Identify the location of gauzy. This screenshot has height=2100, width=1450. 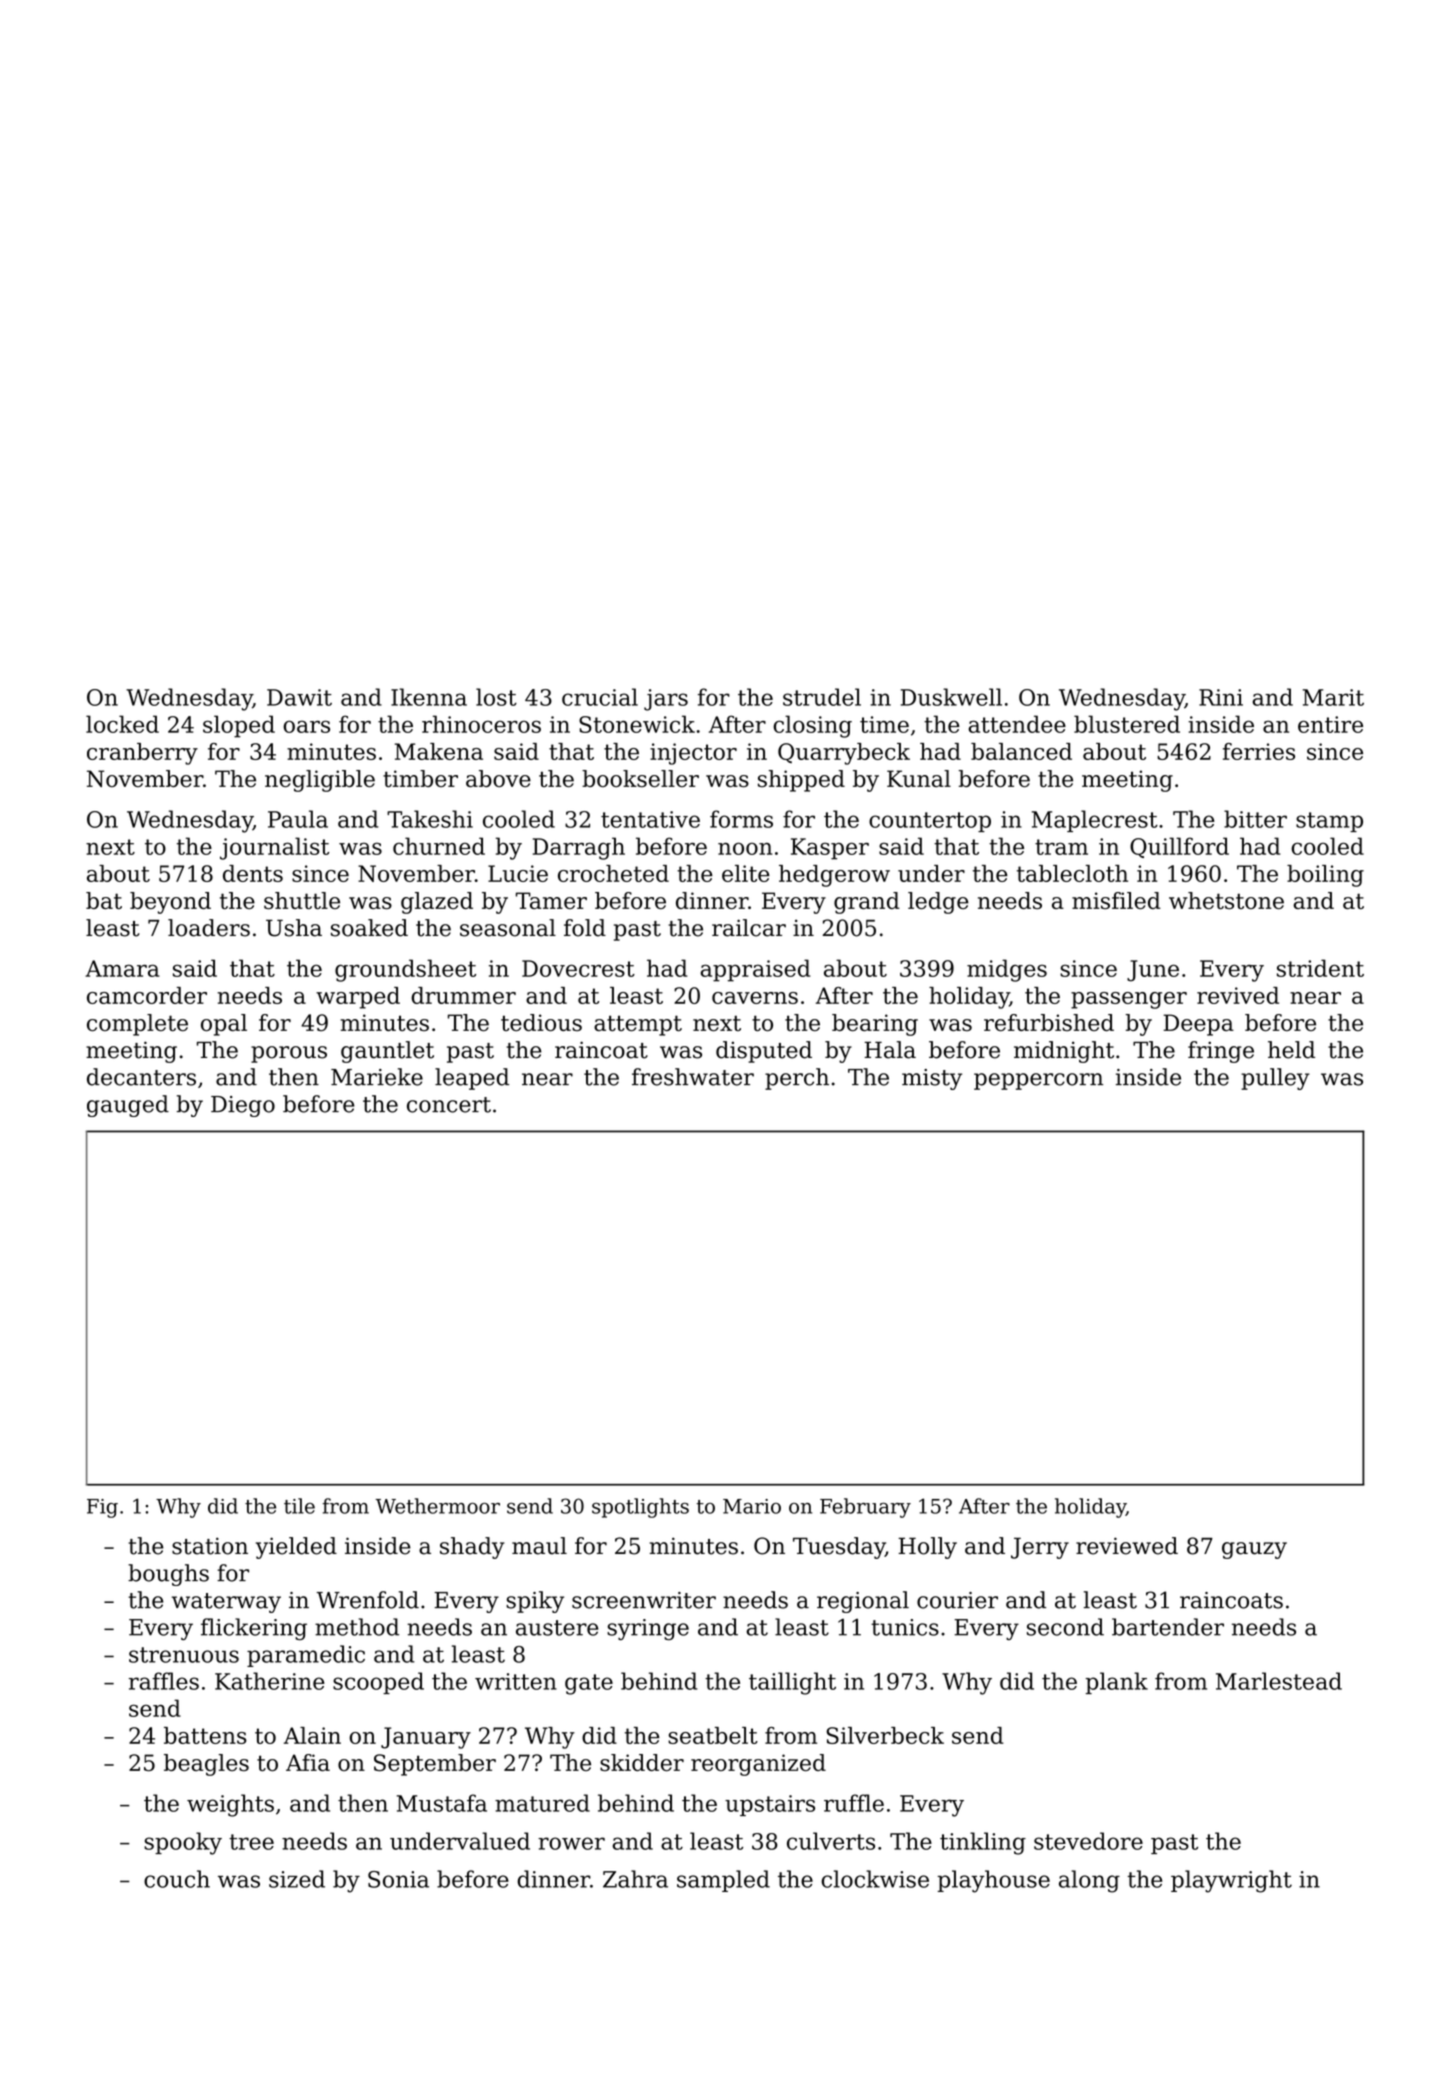
(1254, 1550).
